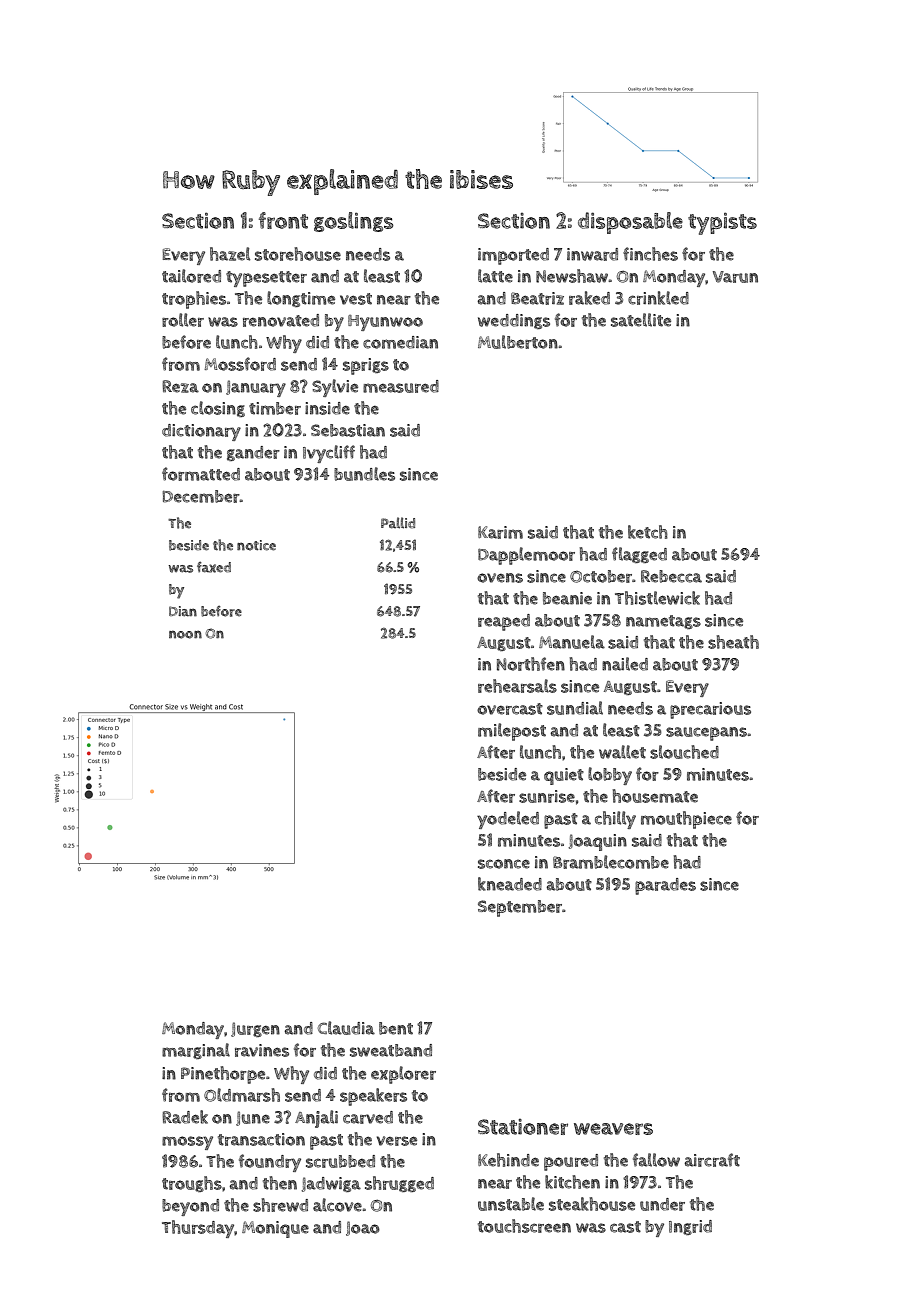 This page has height=1311, width=924. I want to click on goslings, so click(354, 222).
